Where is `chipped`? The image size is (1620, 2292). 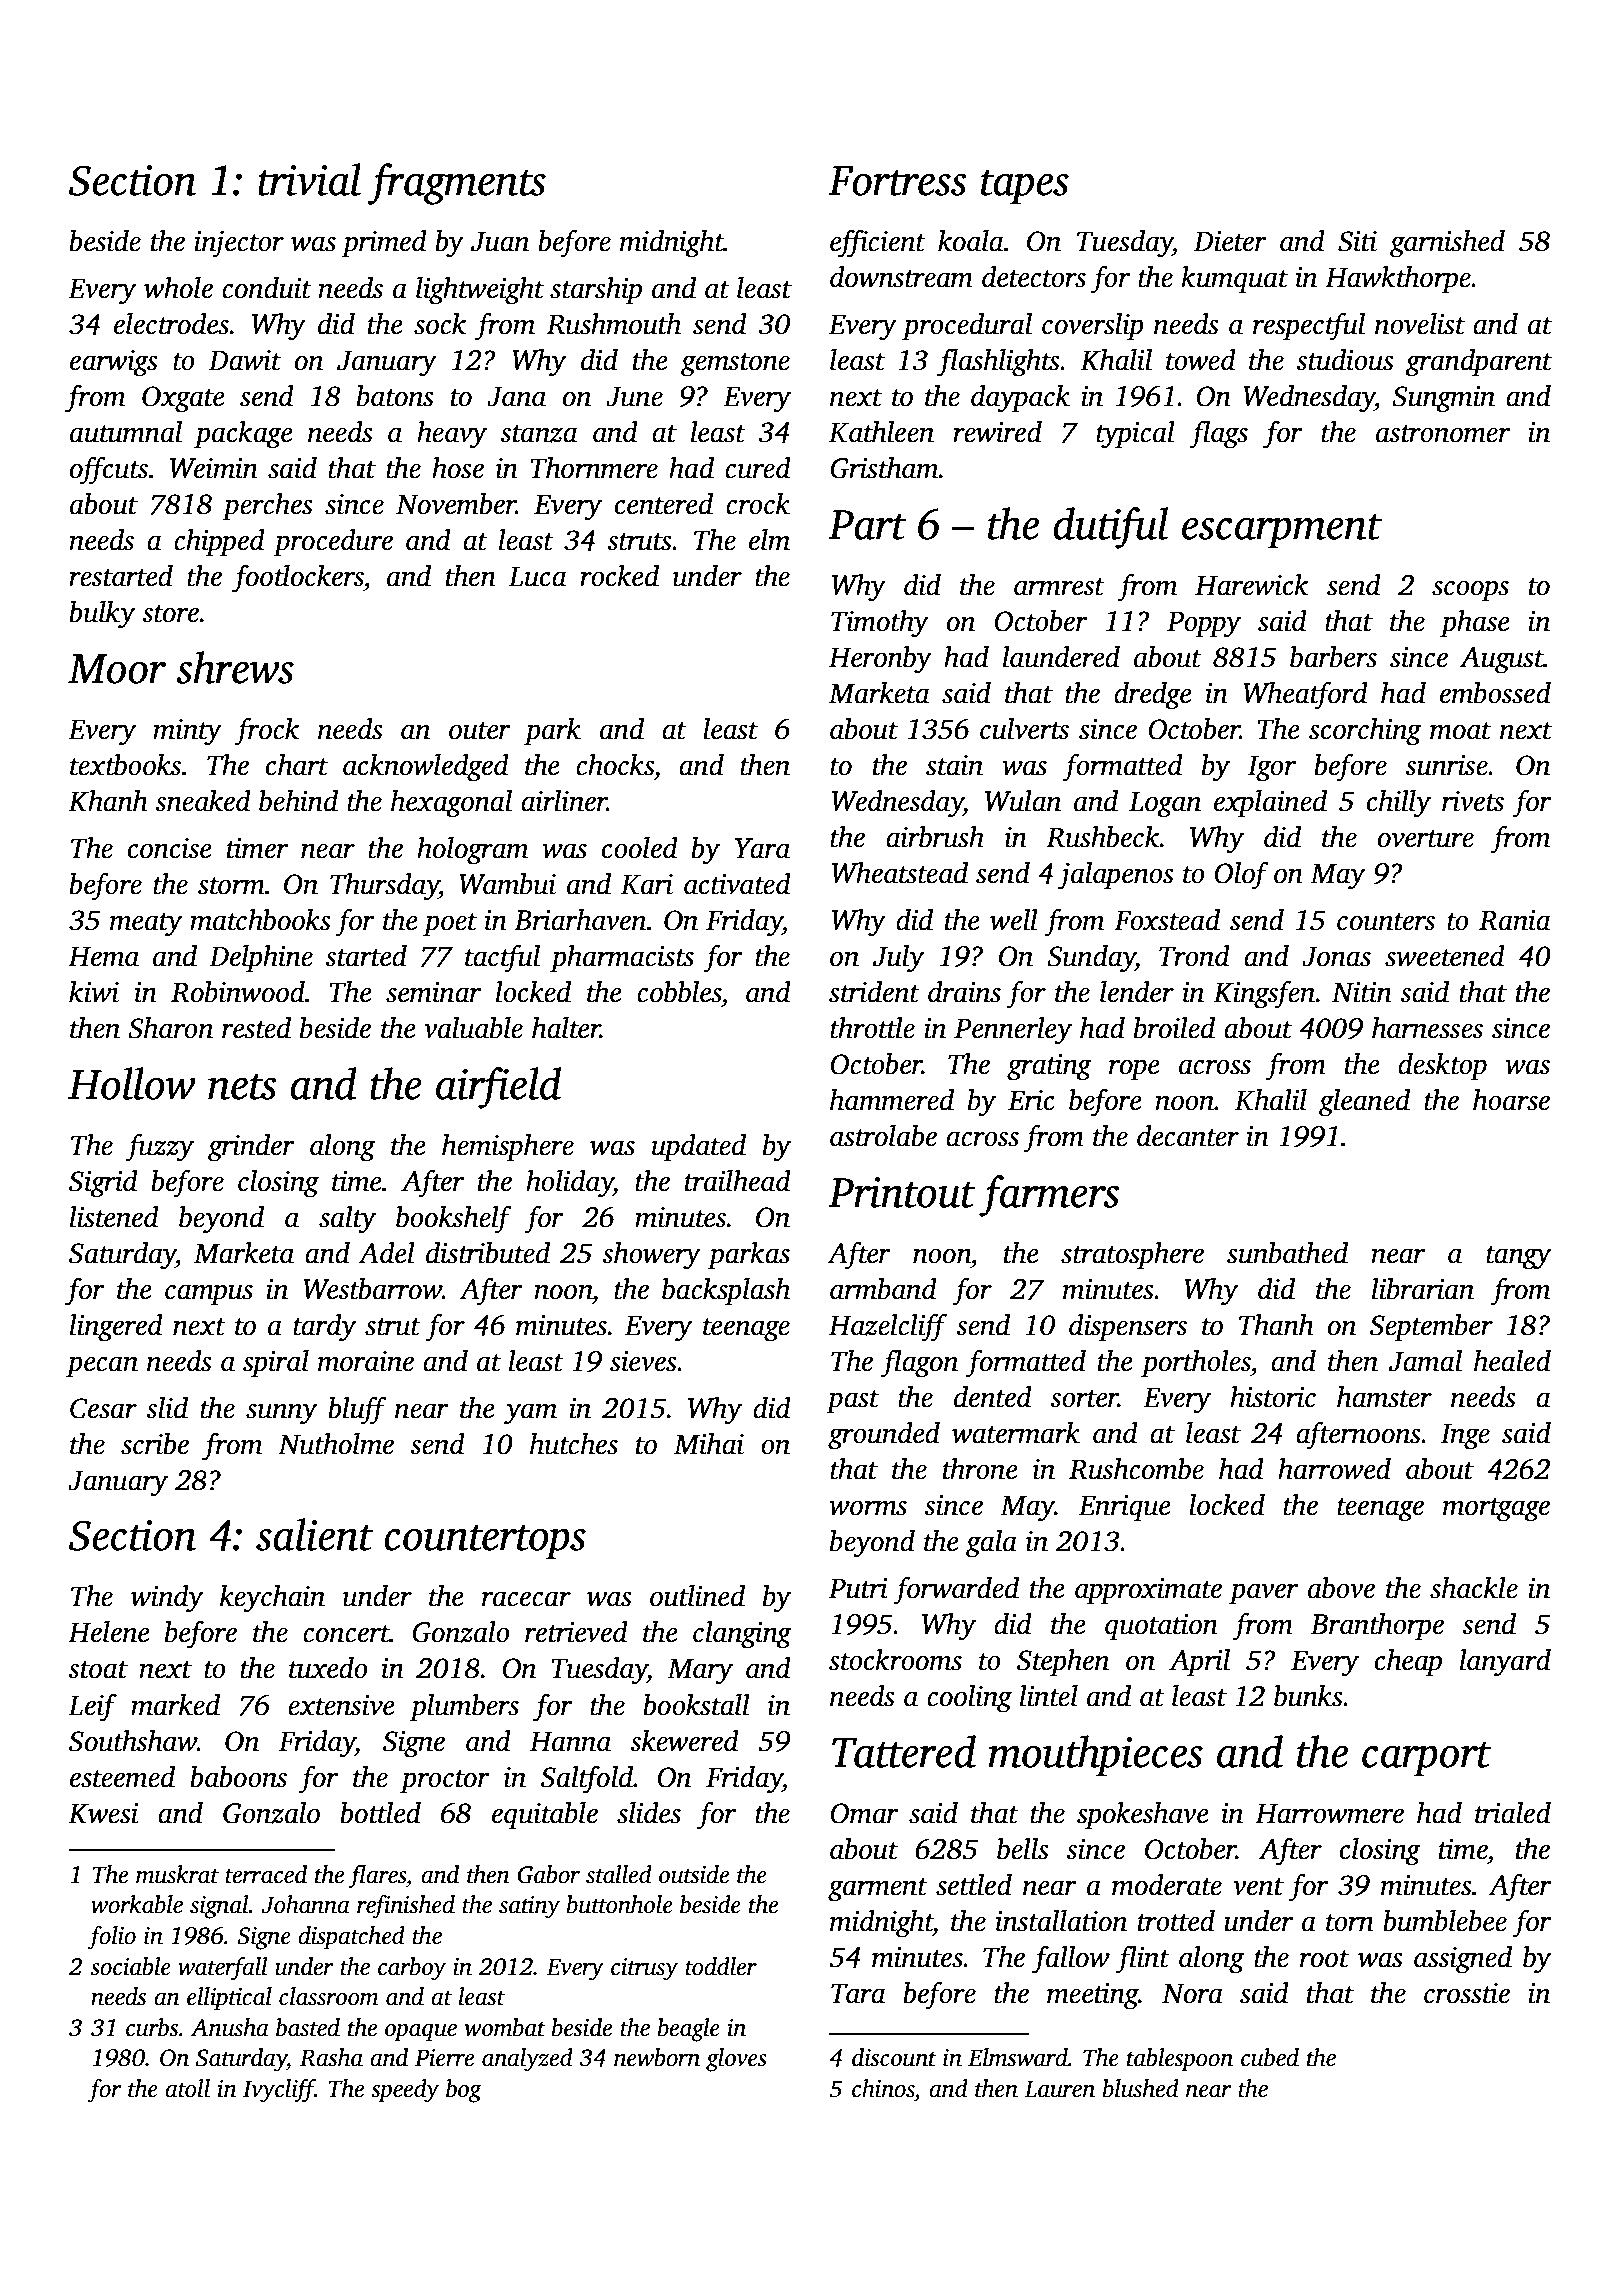 chipped is located at coordinates (219, 543).
